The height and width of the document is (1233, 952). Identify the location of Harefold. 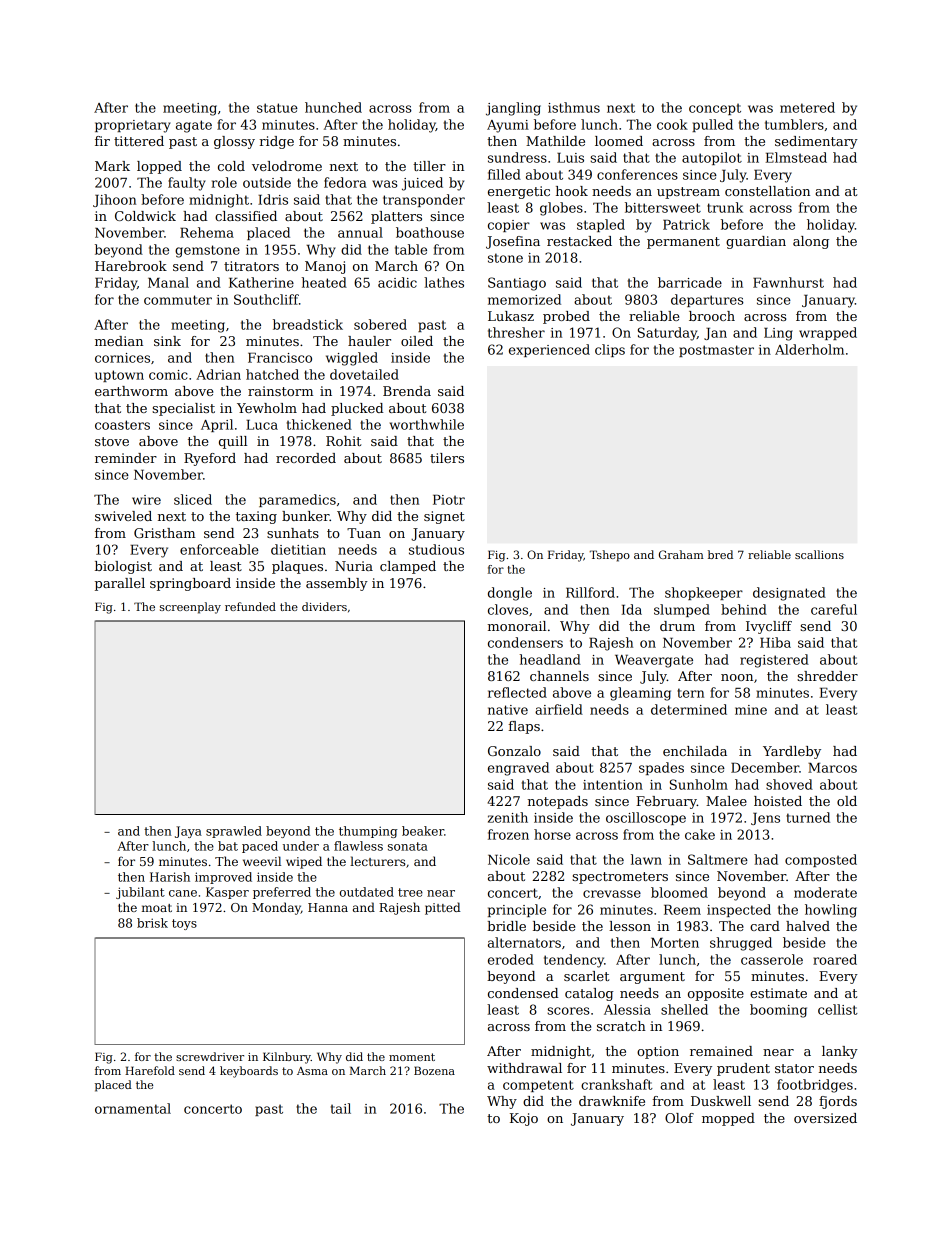
(150, 1070).
